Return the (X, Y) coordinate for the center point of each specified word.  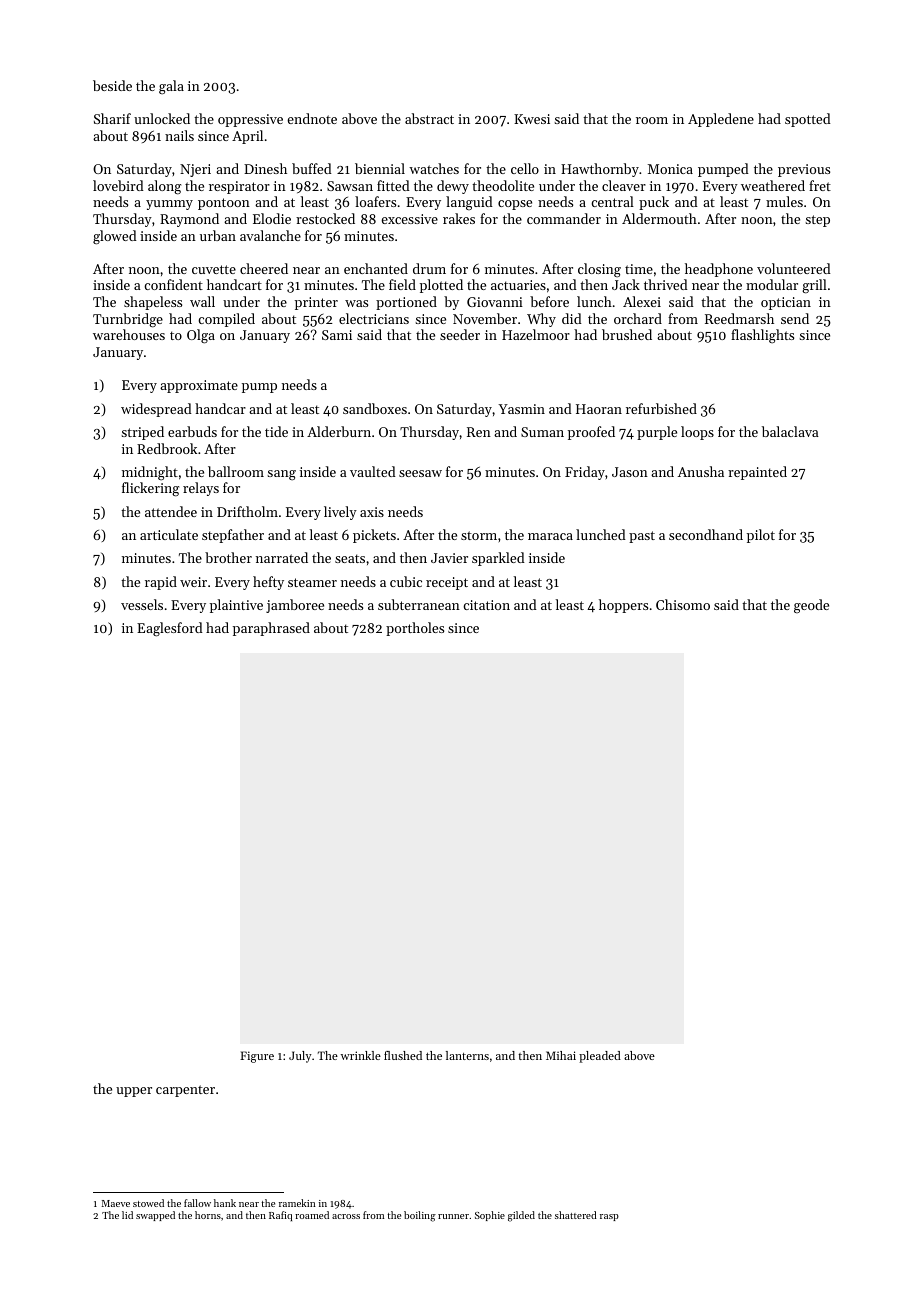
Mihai (561, 1055)
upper (134, 1092)
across (346, 1216)
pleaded (600, 1057)
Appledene (721, 120)
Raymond (189, 220)
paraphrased (271, 629)
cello (525, 168)
